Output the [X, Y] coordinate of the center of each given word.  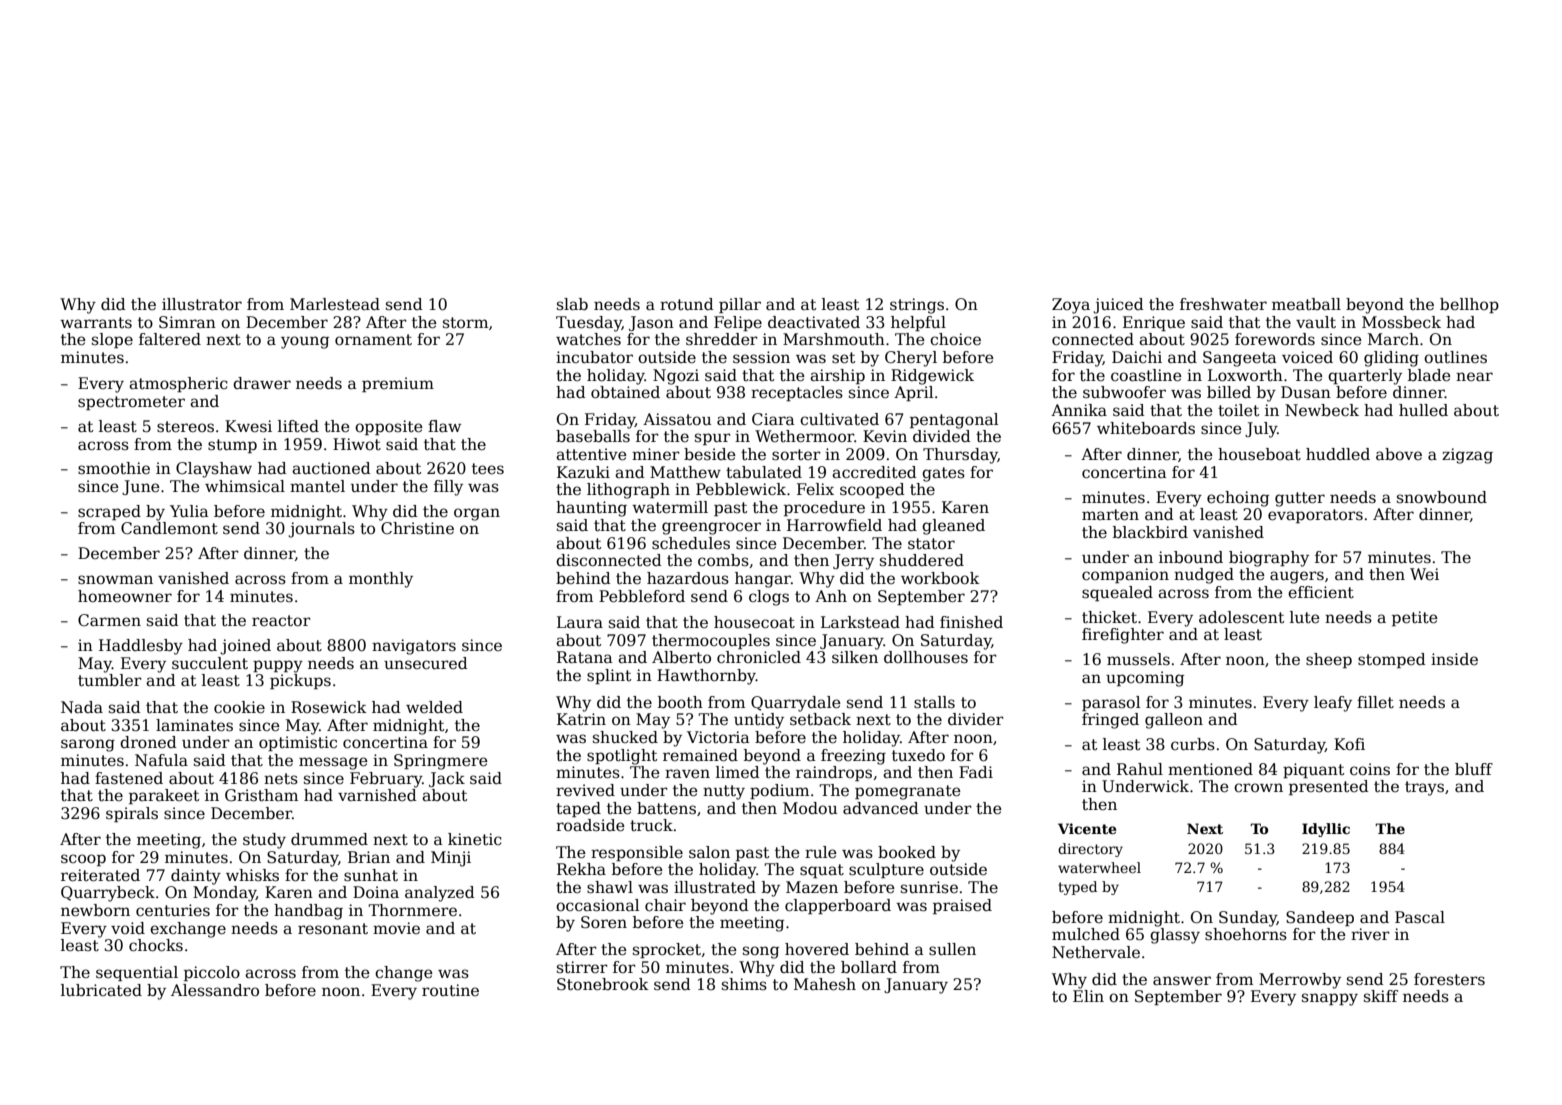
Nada [82, 707]
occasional [597, 905]
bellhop [1469, 305]
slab [572, 304]
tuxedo [918, 755]
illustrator [202, 304]
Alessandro [215, 990]
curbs [1193, 744]
